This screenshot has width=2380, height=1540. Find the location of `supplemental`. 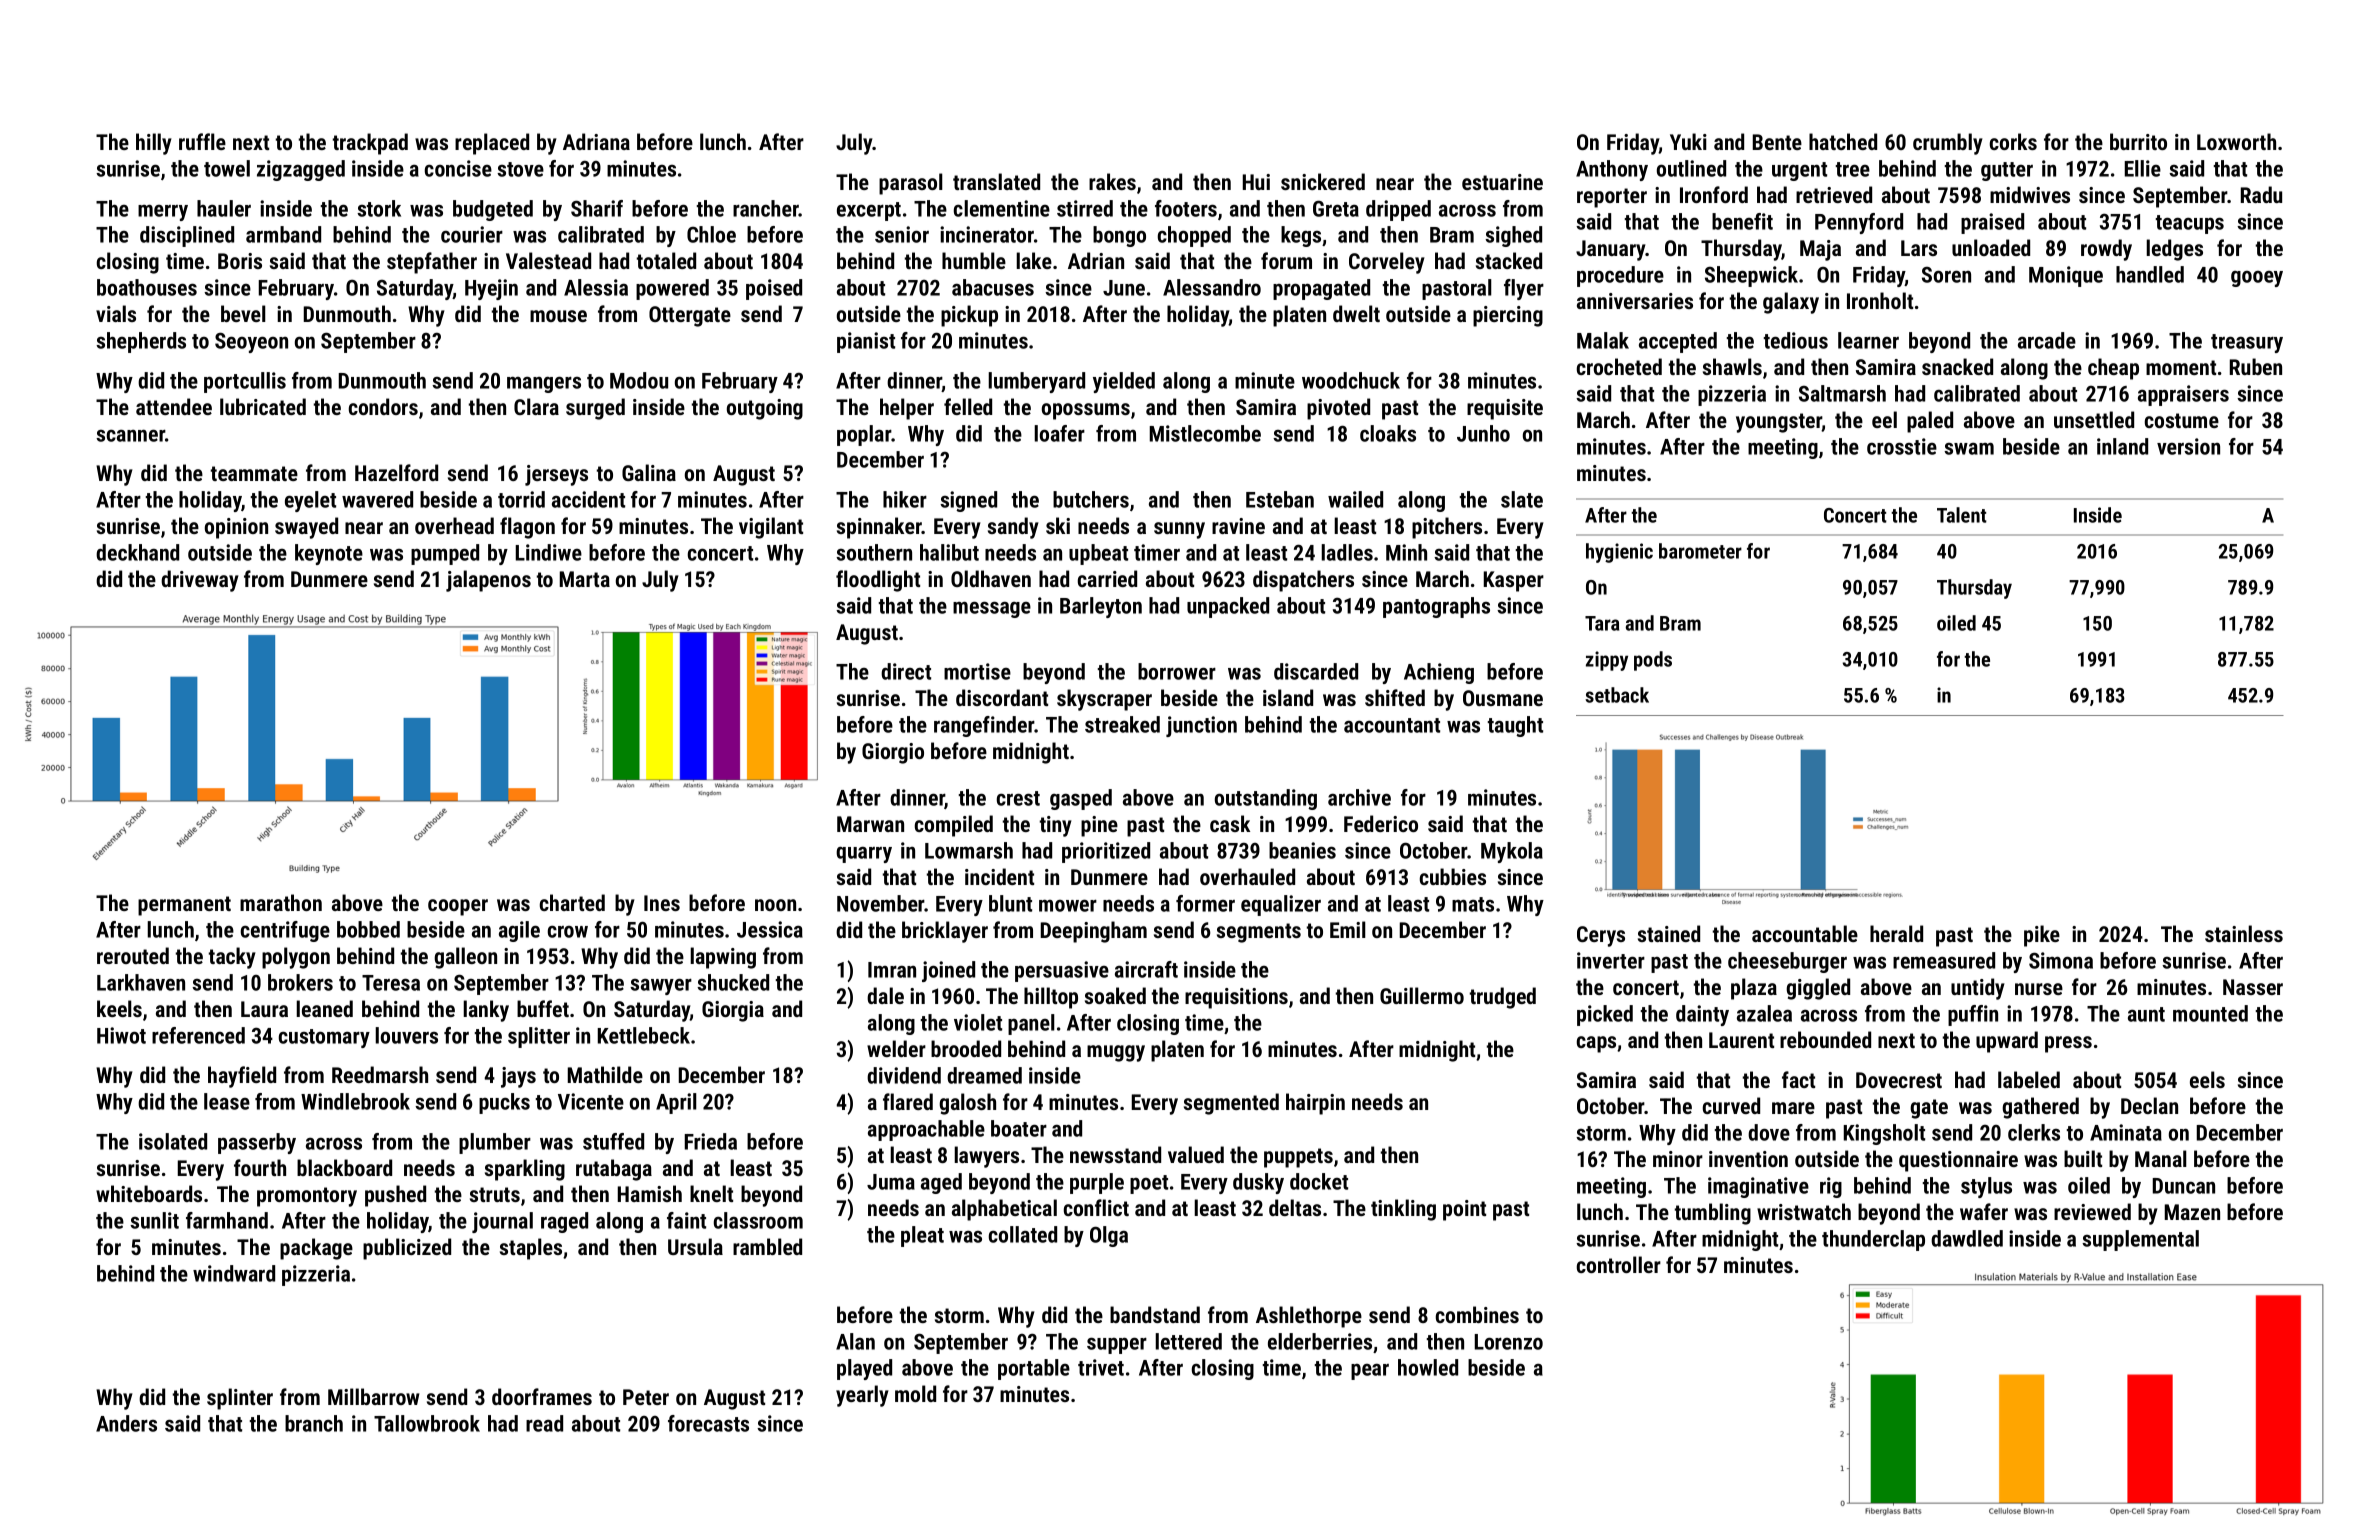

supplemental is located at coordinates (2140, 1240).
